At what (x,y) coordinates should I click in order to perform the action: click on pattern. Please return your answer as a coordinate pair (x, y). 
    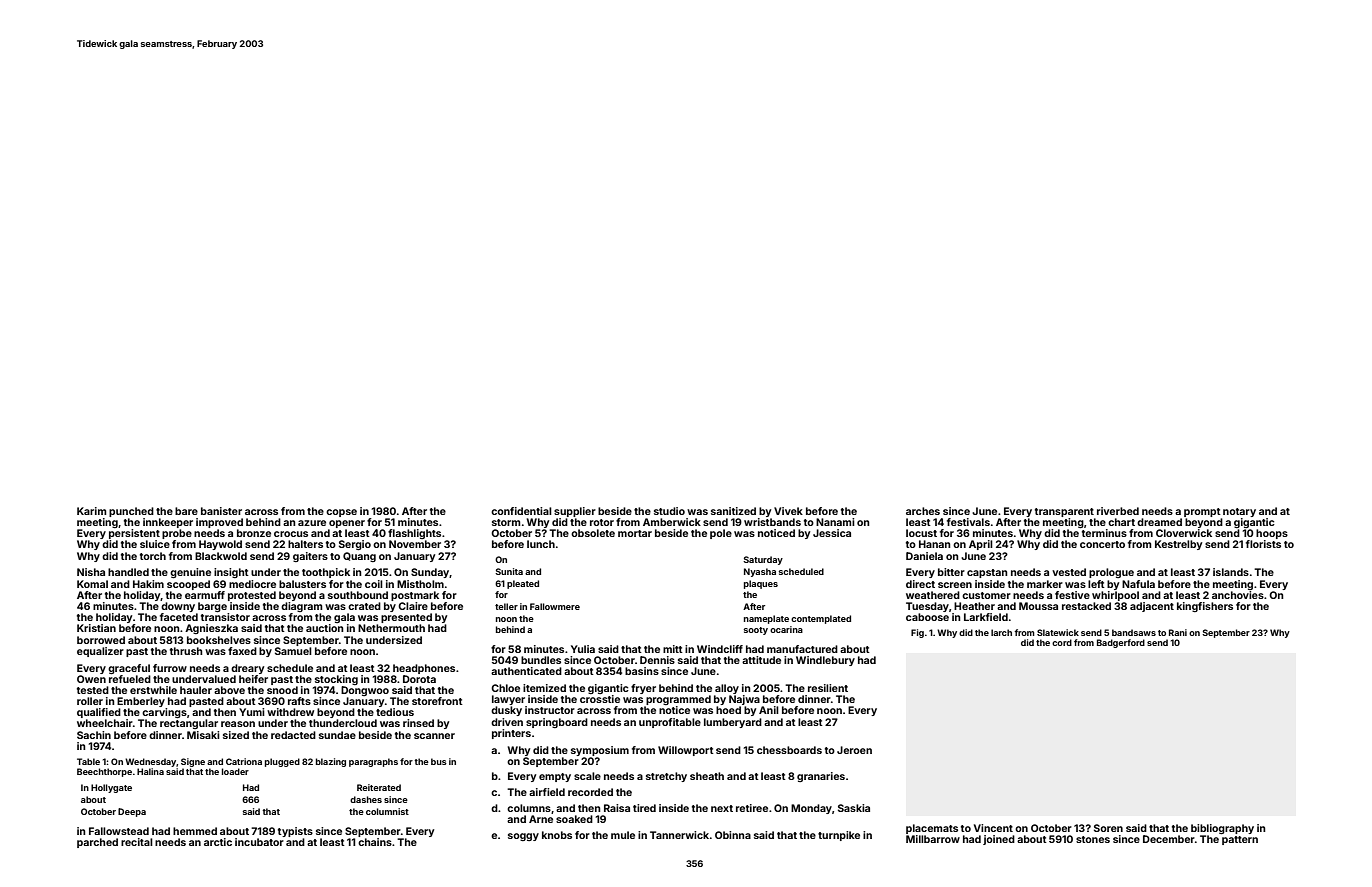
    Looking at the image, I should click on (1240, 840).
